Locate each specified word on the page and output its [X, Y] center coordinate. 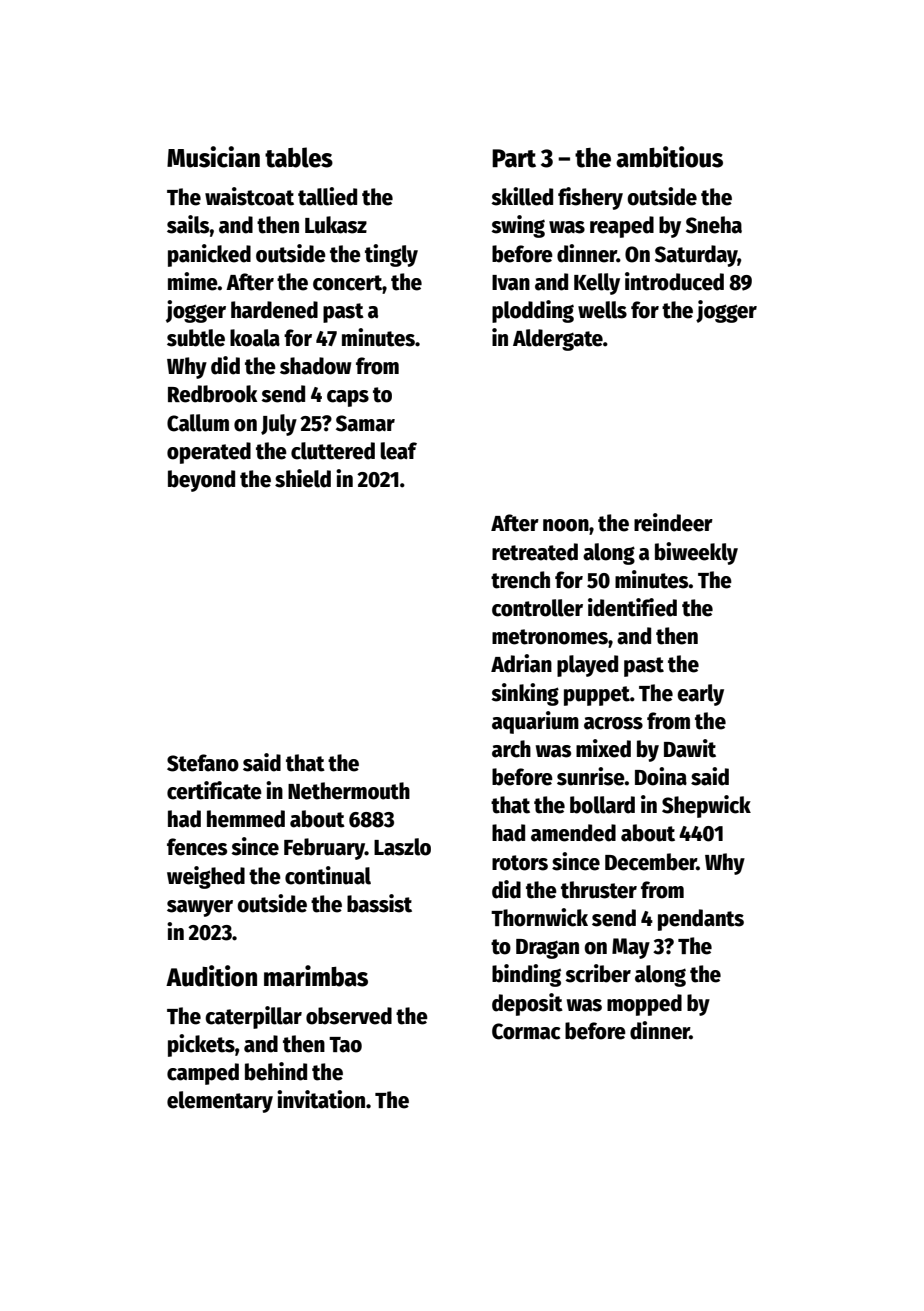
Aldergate [558, 340]
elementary [220, 1102]
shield [303, 478]
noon [566, 525]
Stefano [203, 763]
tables [299, 157]
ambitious [669, 157]
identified [632, 607]
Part [514, 158]
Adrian [521, 663]
